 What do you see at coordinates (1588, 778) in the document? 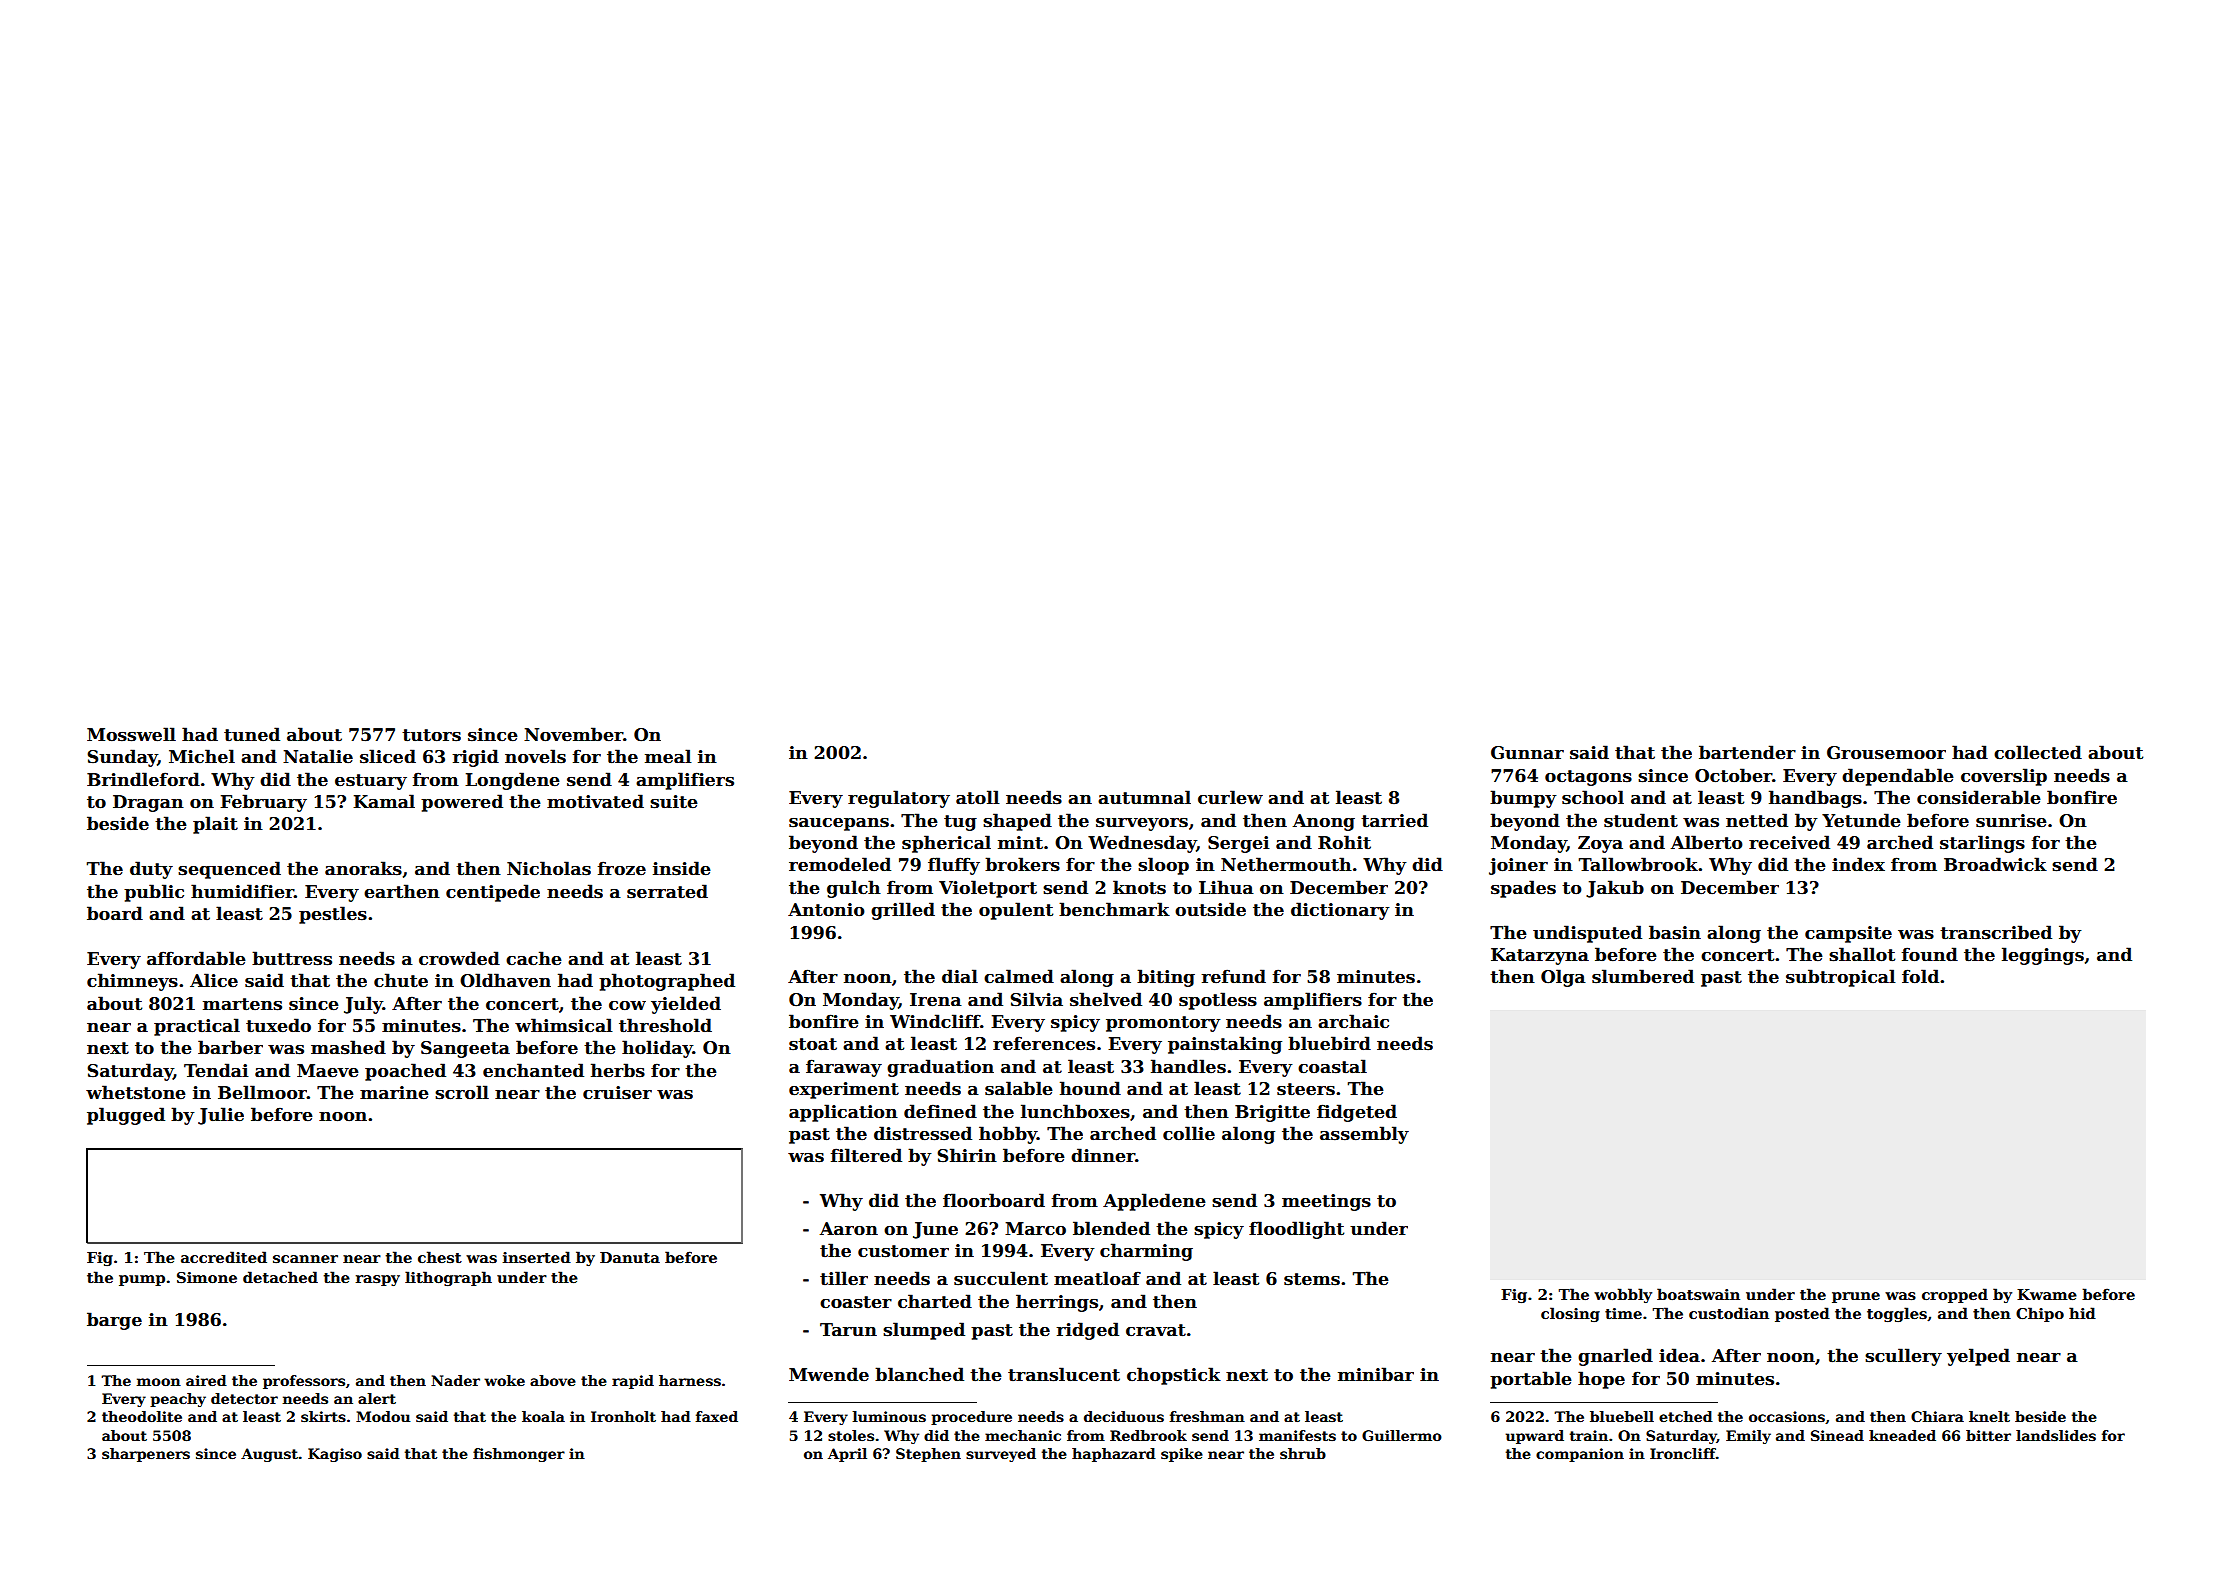
I see `octagons` at bounding box center [1588, 778].
